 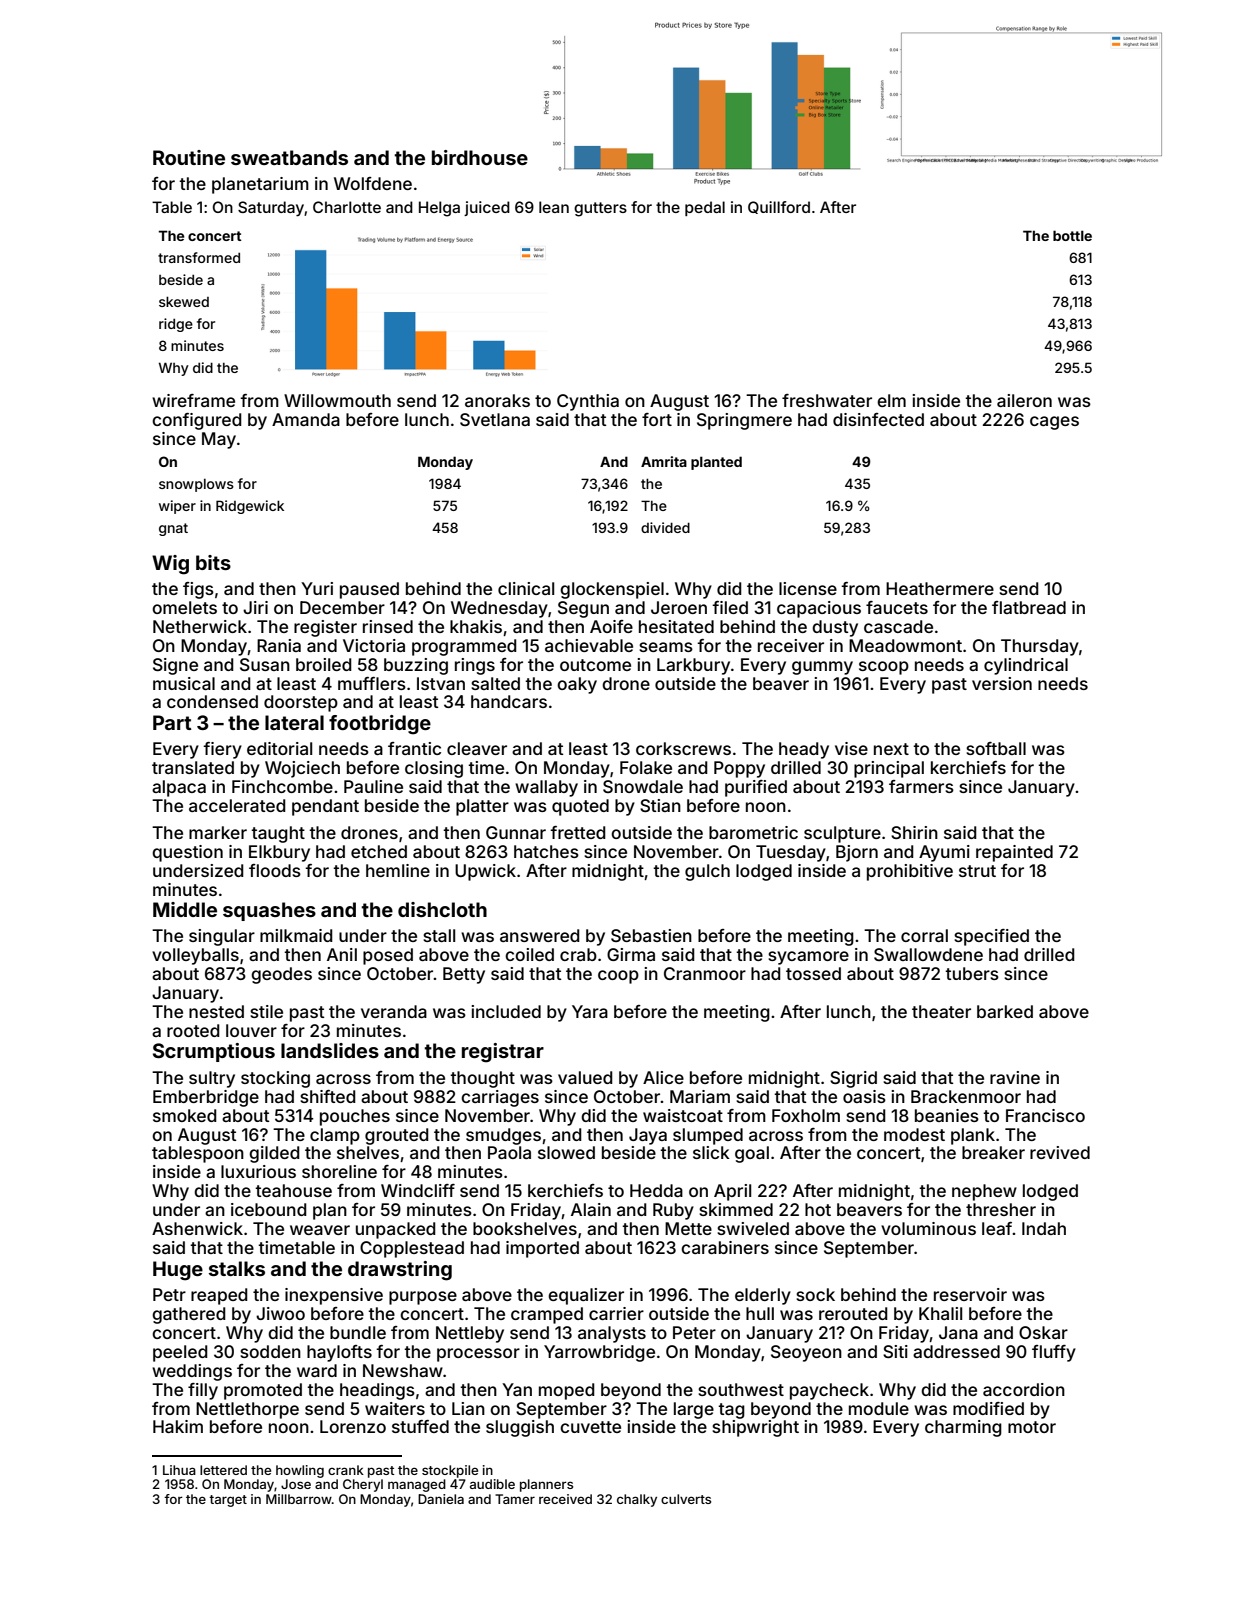 I want to click on bottle, so click(x=1072, y=235).
